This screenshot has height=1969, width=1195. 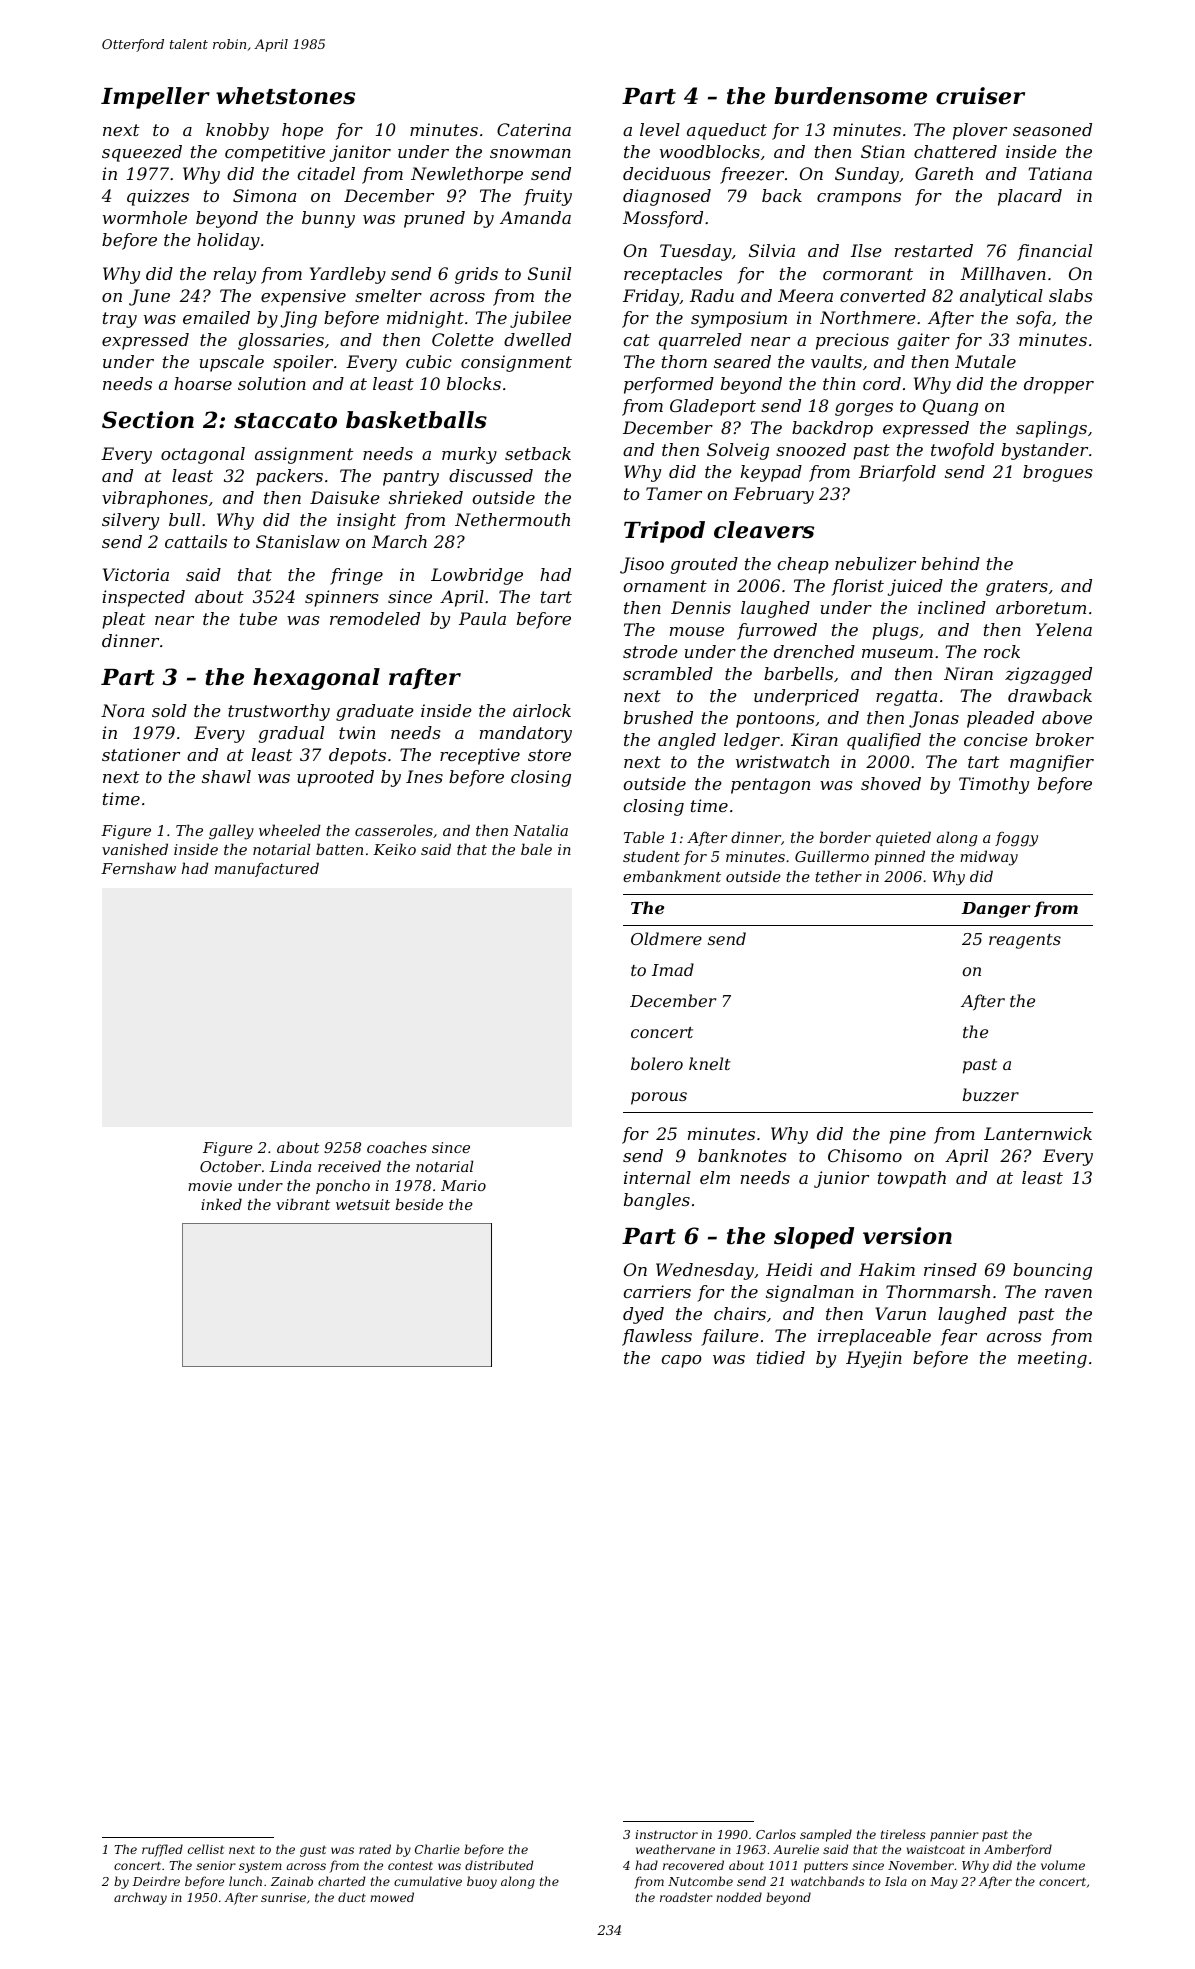 I want to click on reagents, so click(x=1025, y=941).
